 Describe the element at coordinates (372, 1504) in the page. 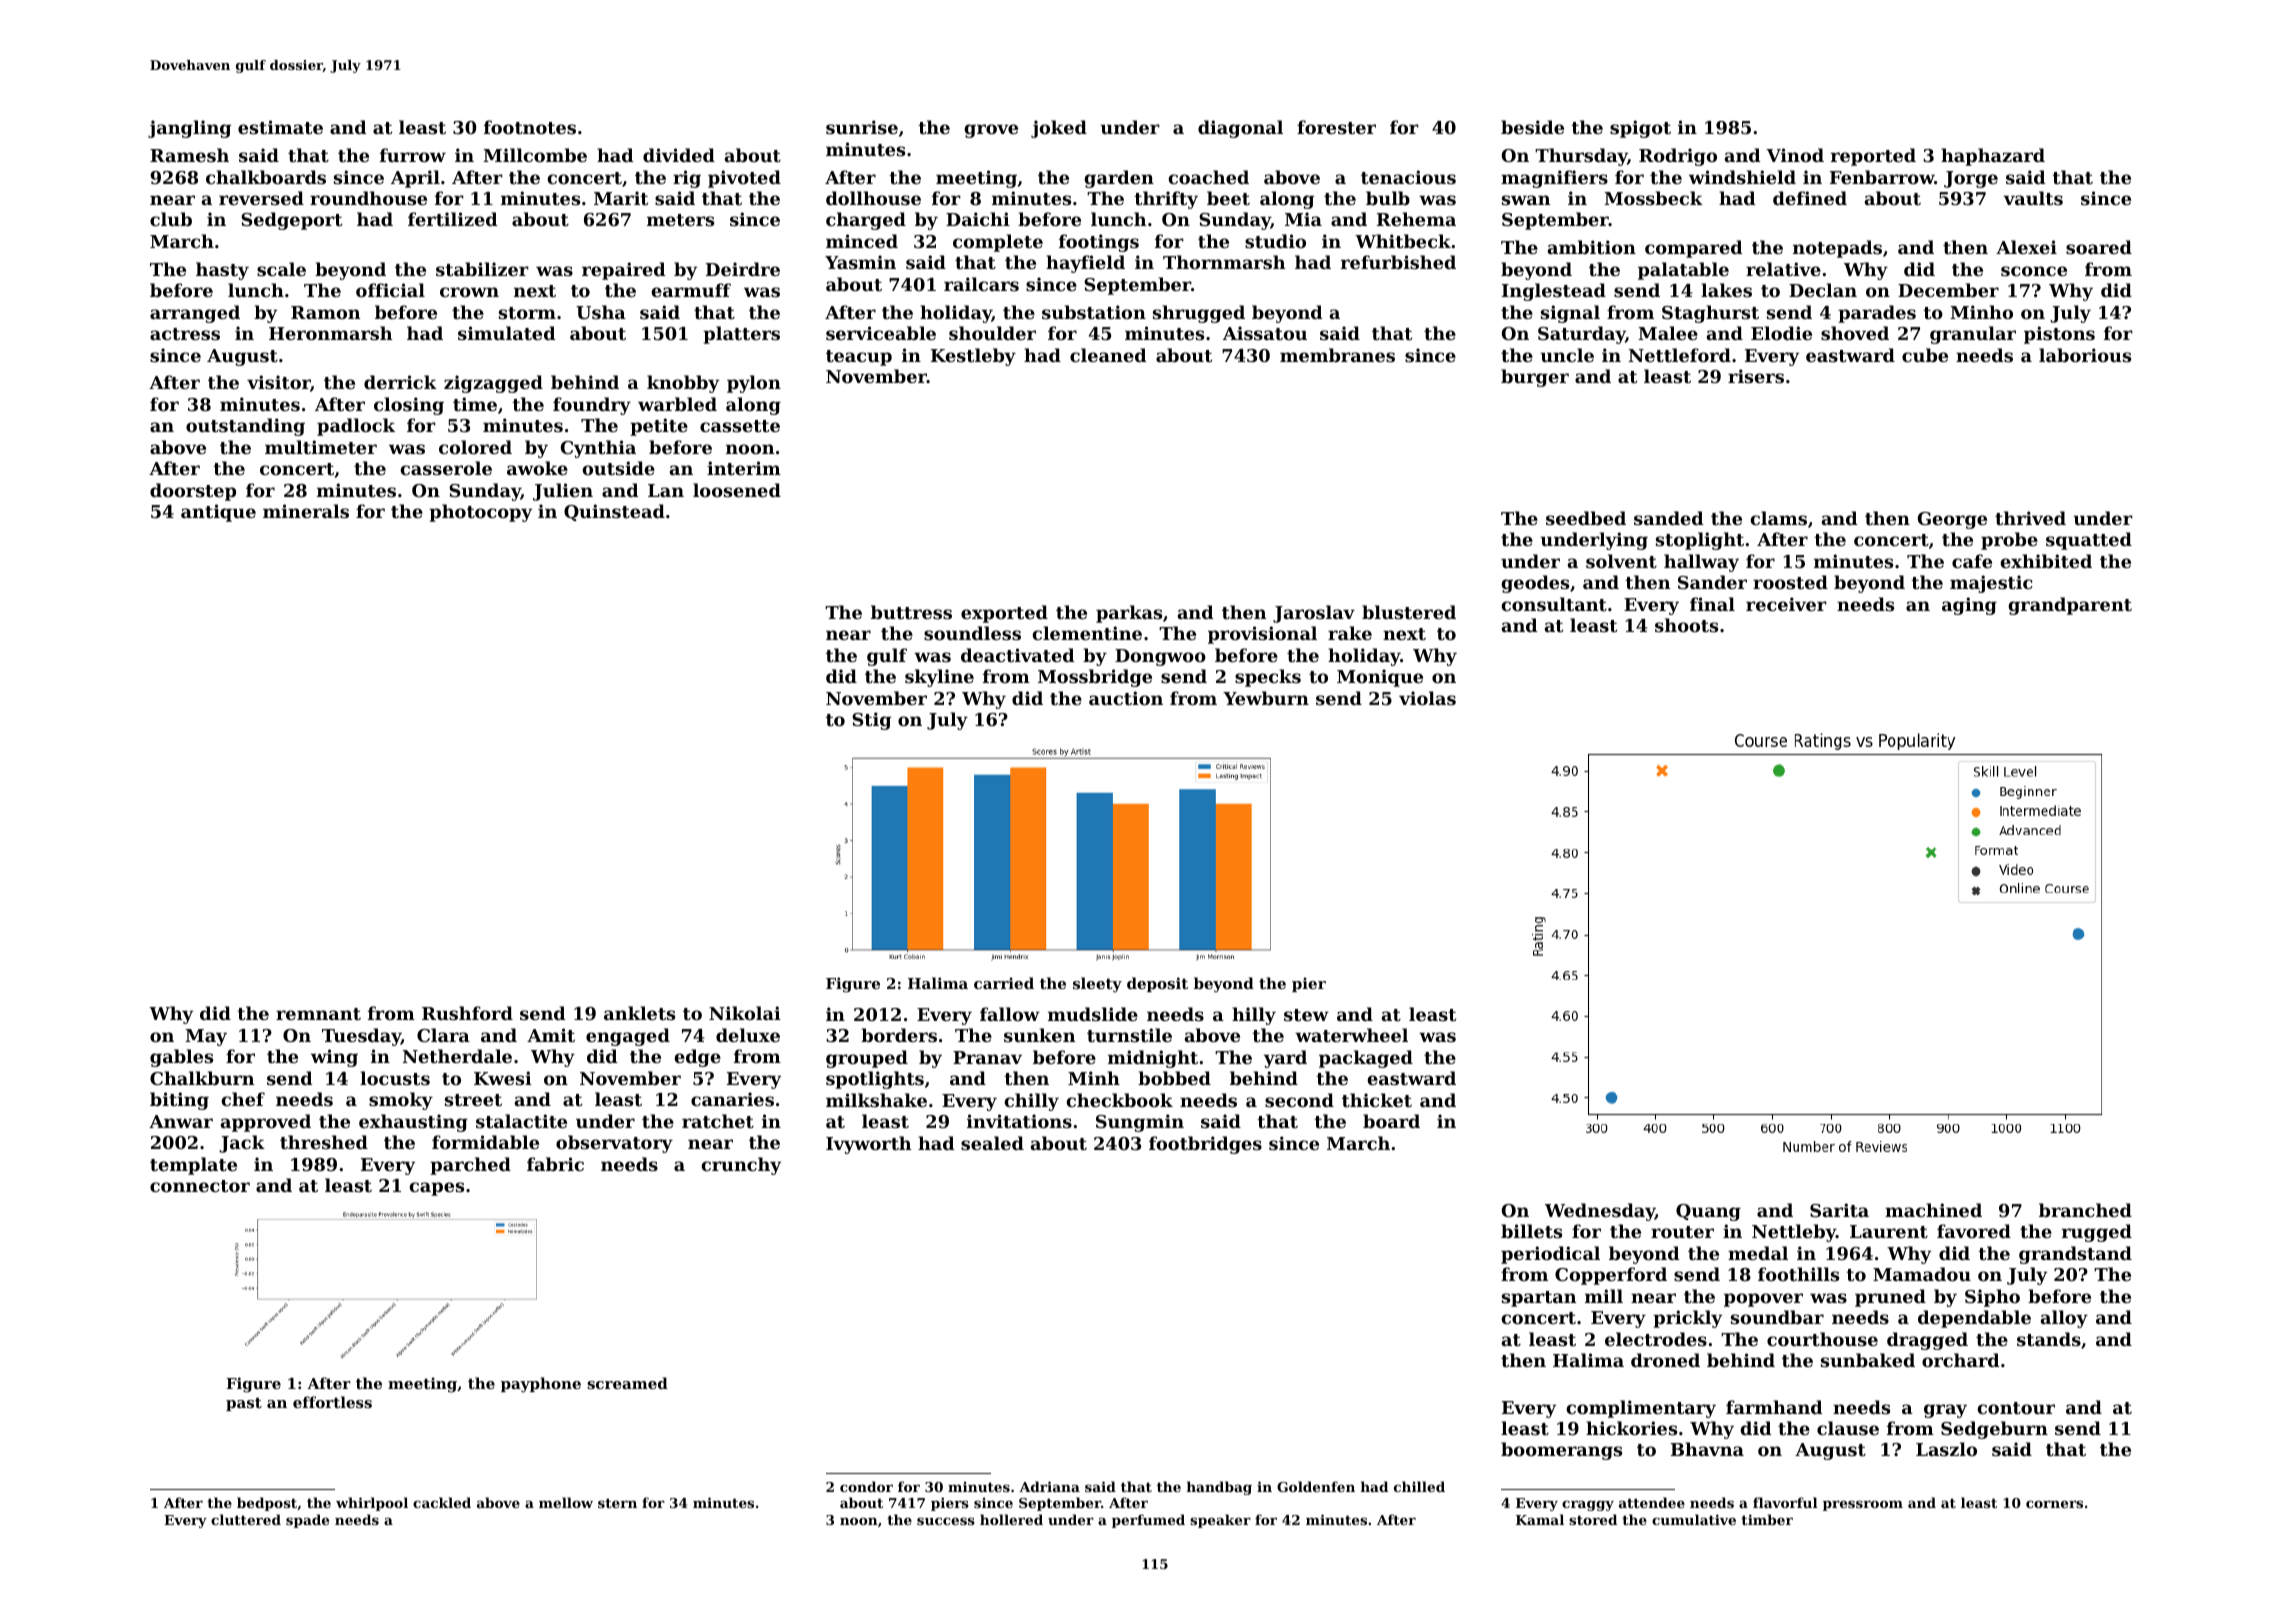

I see `whirlpool` at that location.
